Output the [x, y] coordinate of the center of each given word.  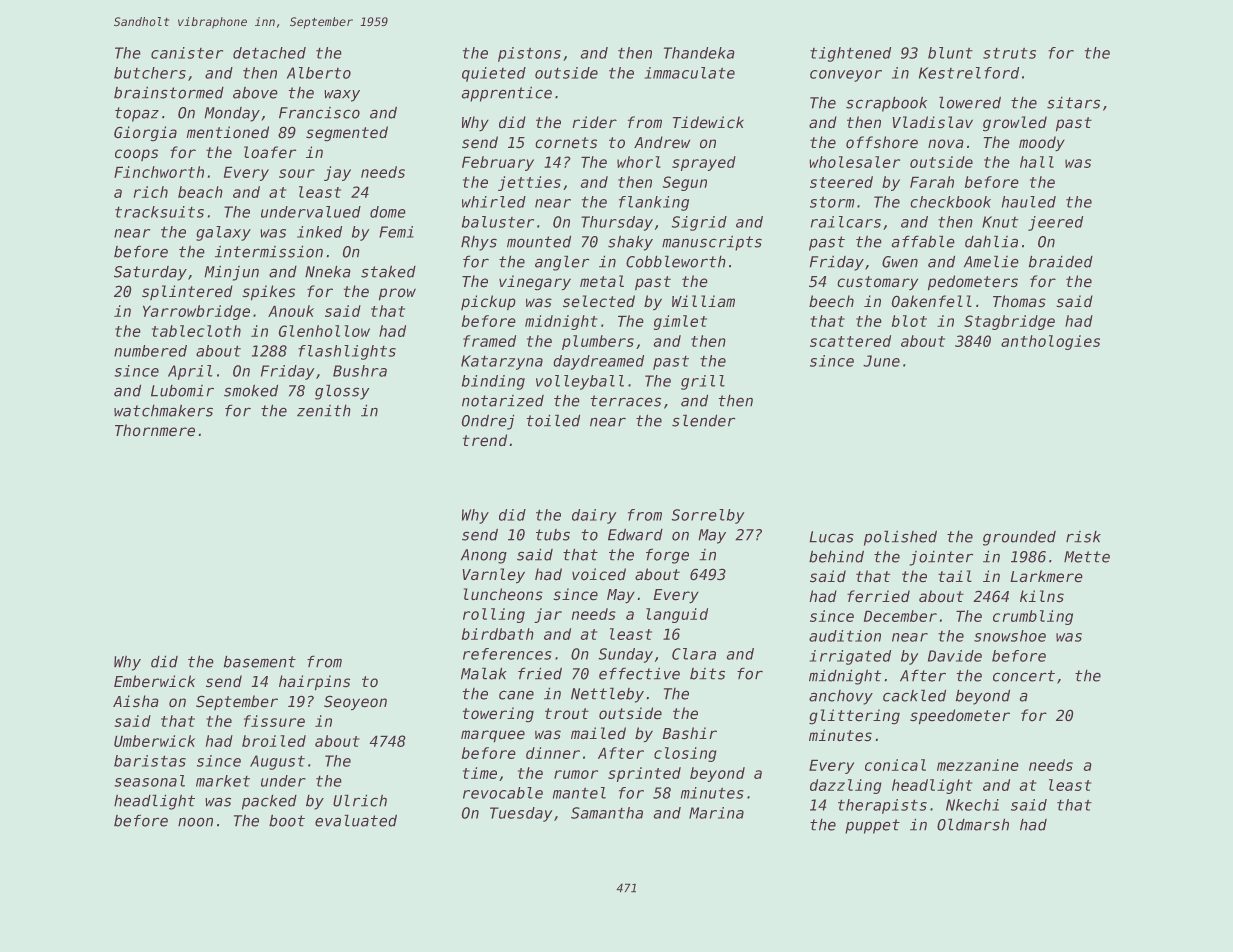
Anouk [291, 311]
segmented [347, 133]
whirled [494, 202]
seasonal [150, 781]
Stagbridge [1009, 322]
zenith [323, 411]
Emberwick [154, 681]
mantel [579, 793]
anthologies [1050, 342]
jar [548, 615]
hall [1037, 162]
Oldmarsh [973, 825]
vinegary [535, 282]
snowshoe [1010, 636]
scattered [850, 341]
